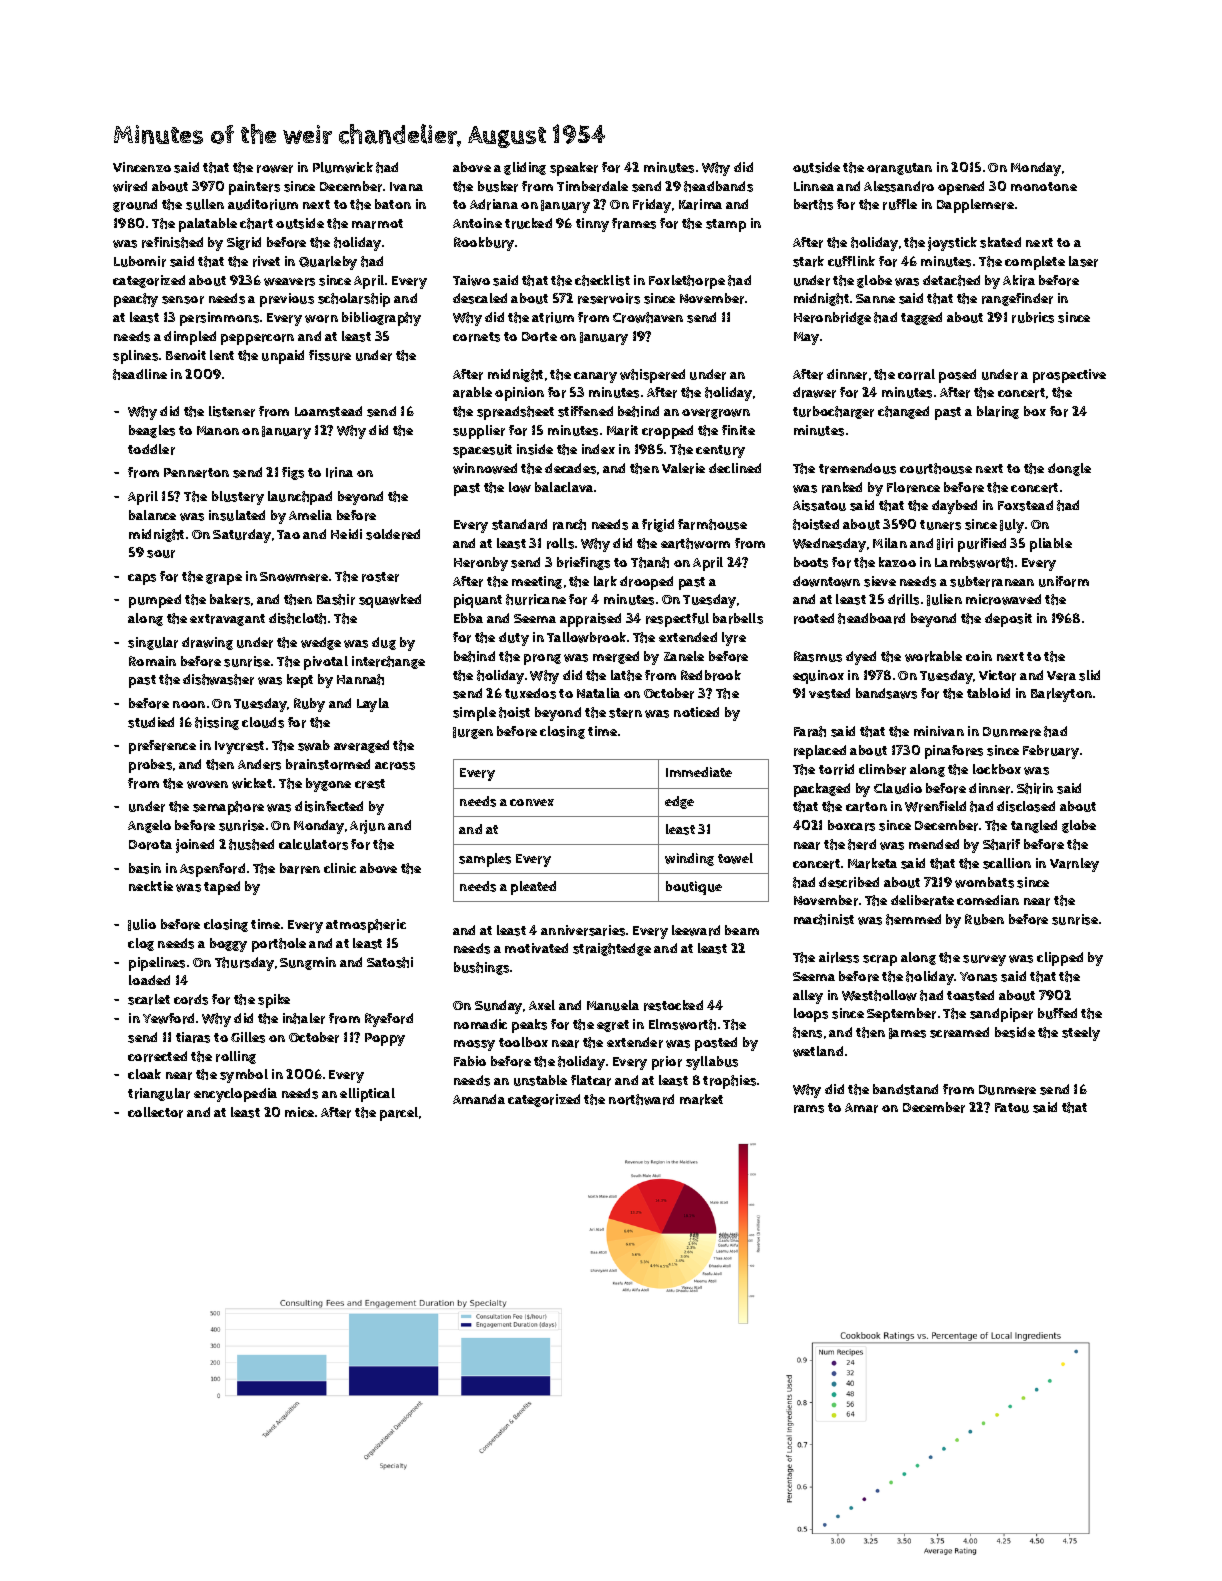 This image has width=1222, height=1581. Describe the element at coordinates (480, 1024) in the image. I see `nomadic` at that location.
